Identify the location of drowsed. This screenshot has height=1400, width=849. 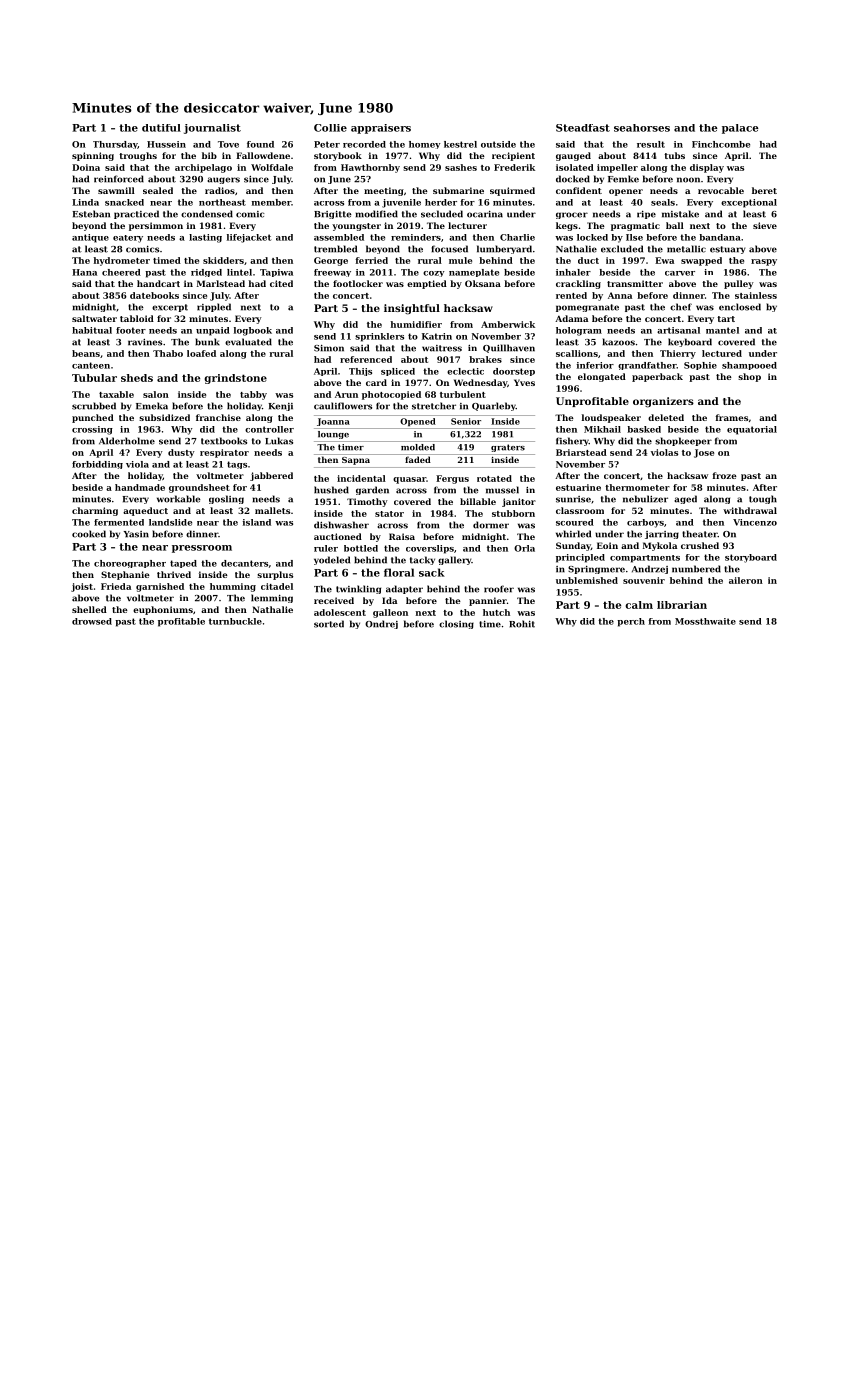
(92, 621).
